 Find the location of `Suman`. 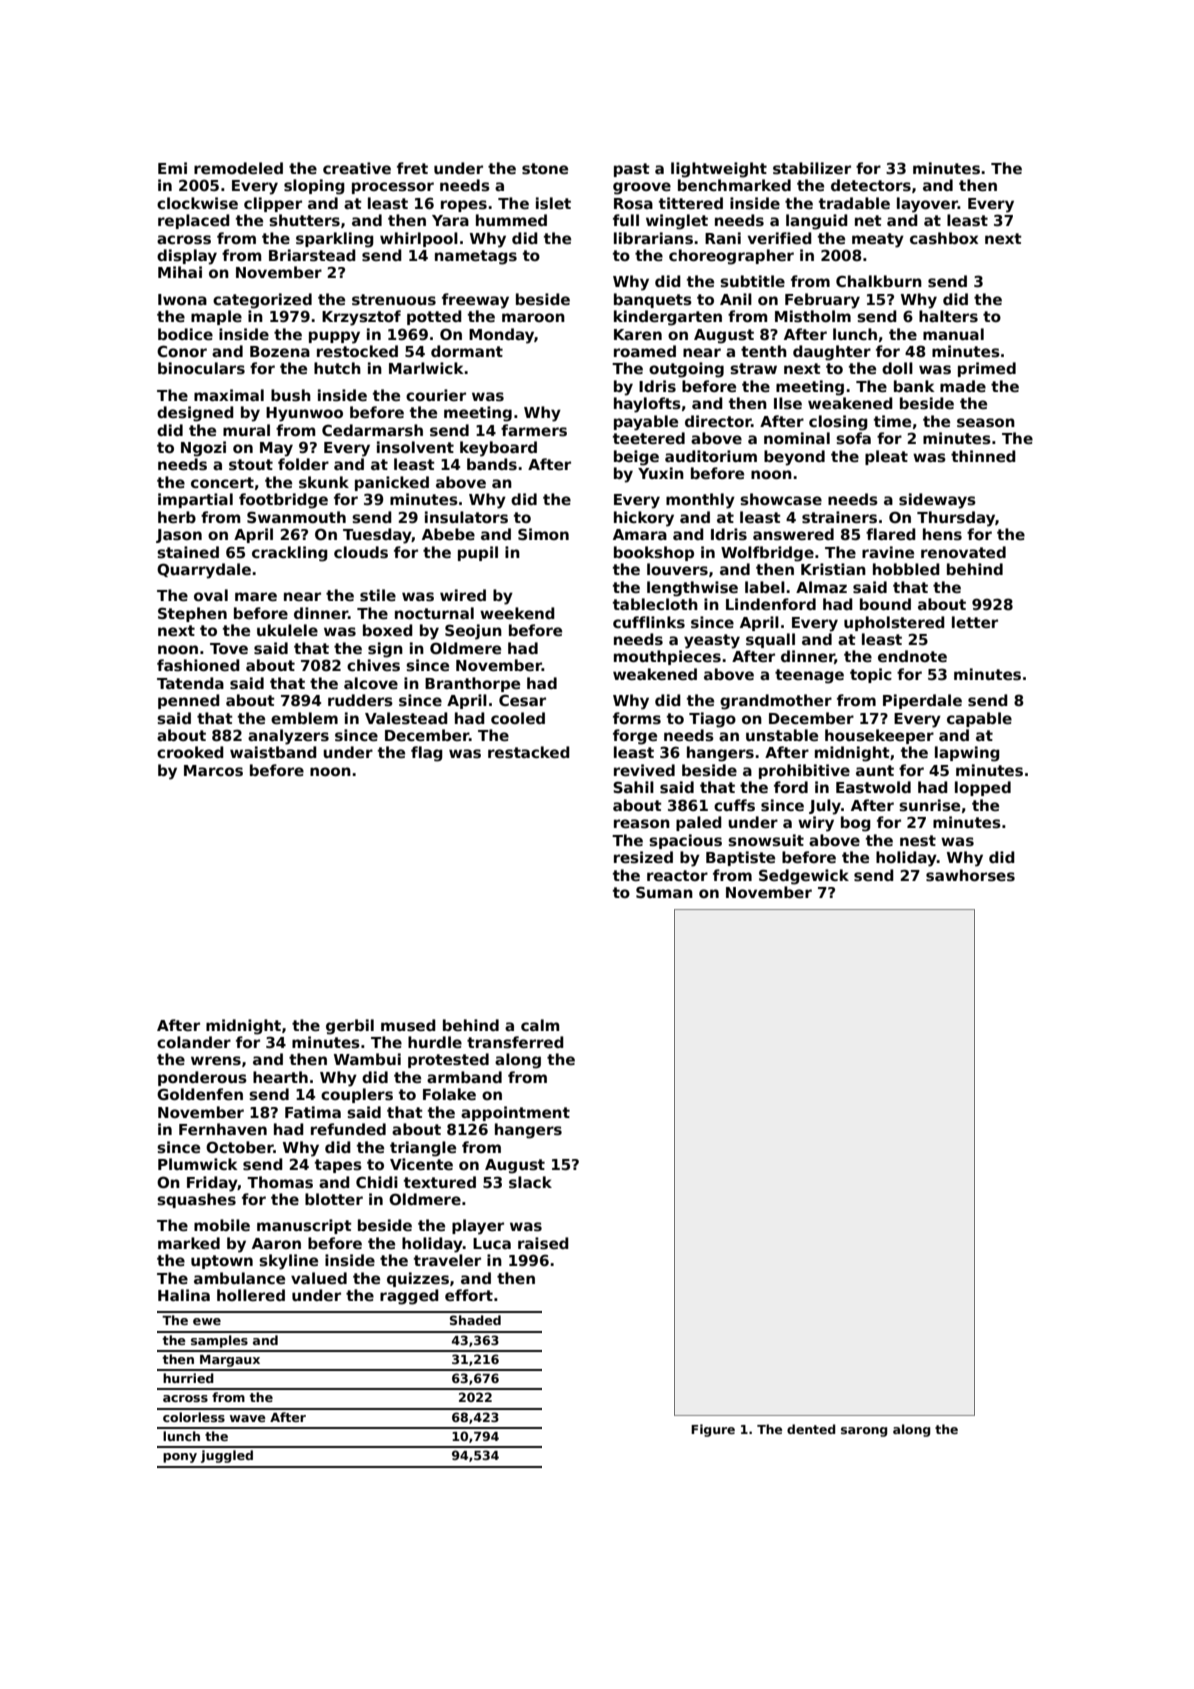

Suman is located at coordinates (664, 892).
